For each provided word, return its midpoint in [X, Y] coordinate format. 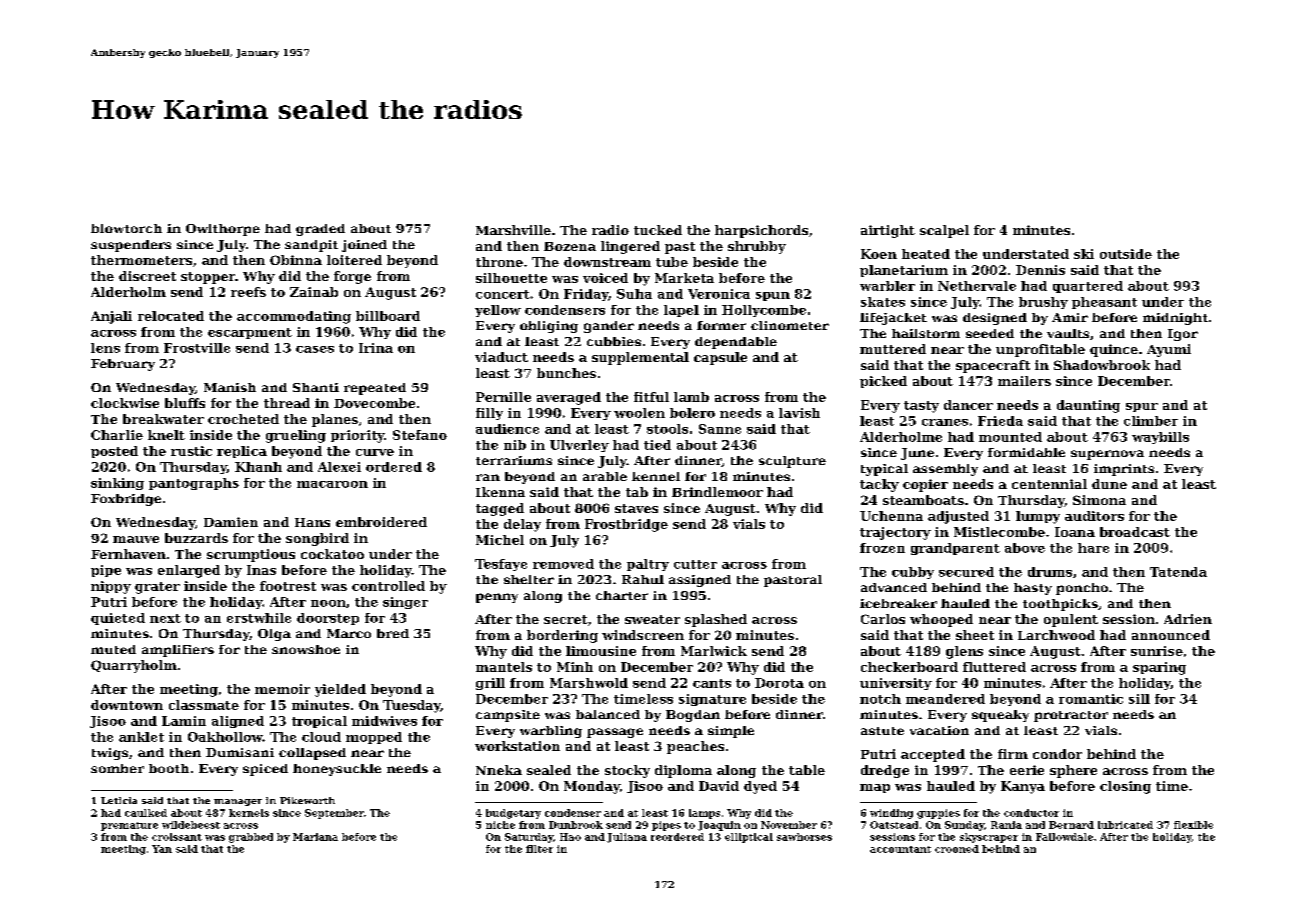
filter [539, 849]
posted [114, 452]
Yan [162, 849]
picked [883, 382]
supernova [1107, 455]
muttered [893, 349]
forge [352, 277]
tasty [921, 407]
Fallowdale [1064, 837]
